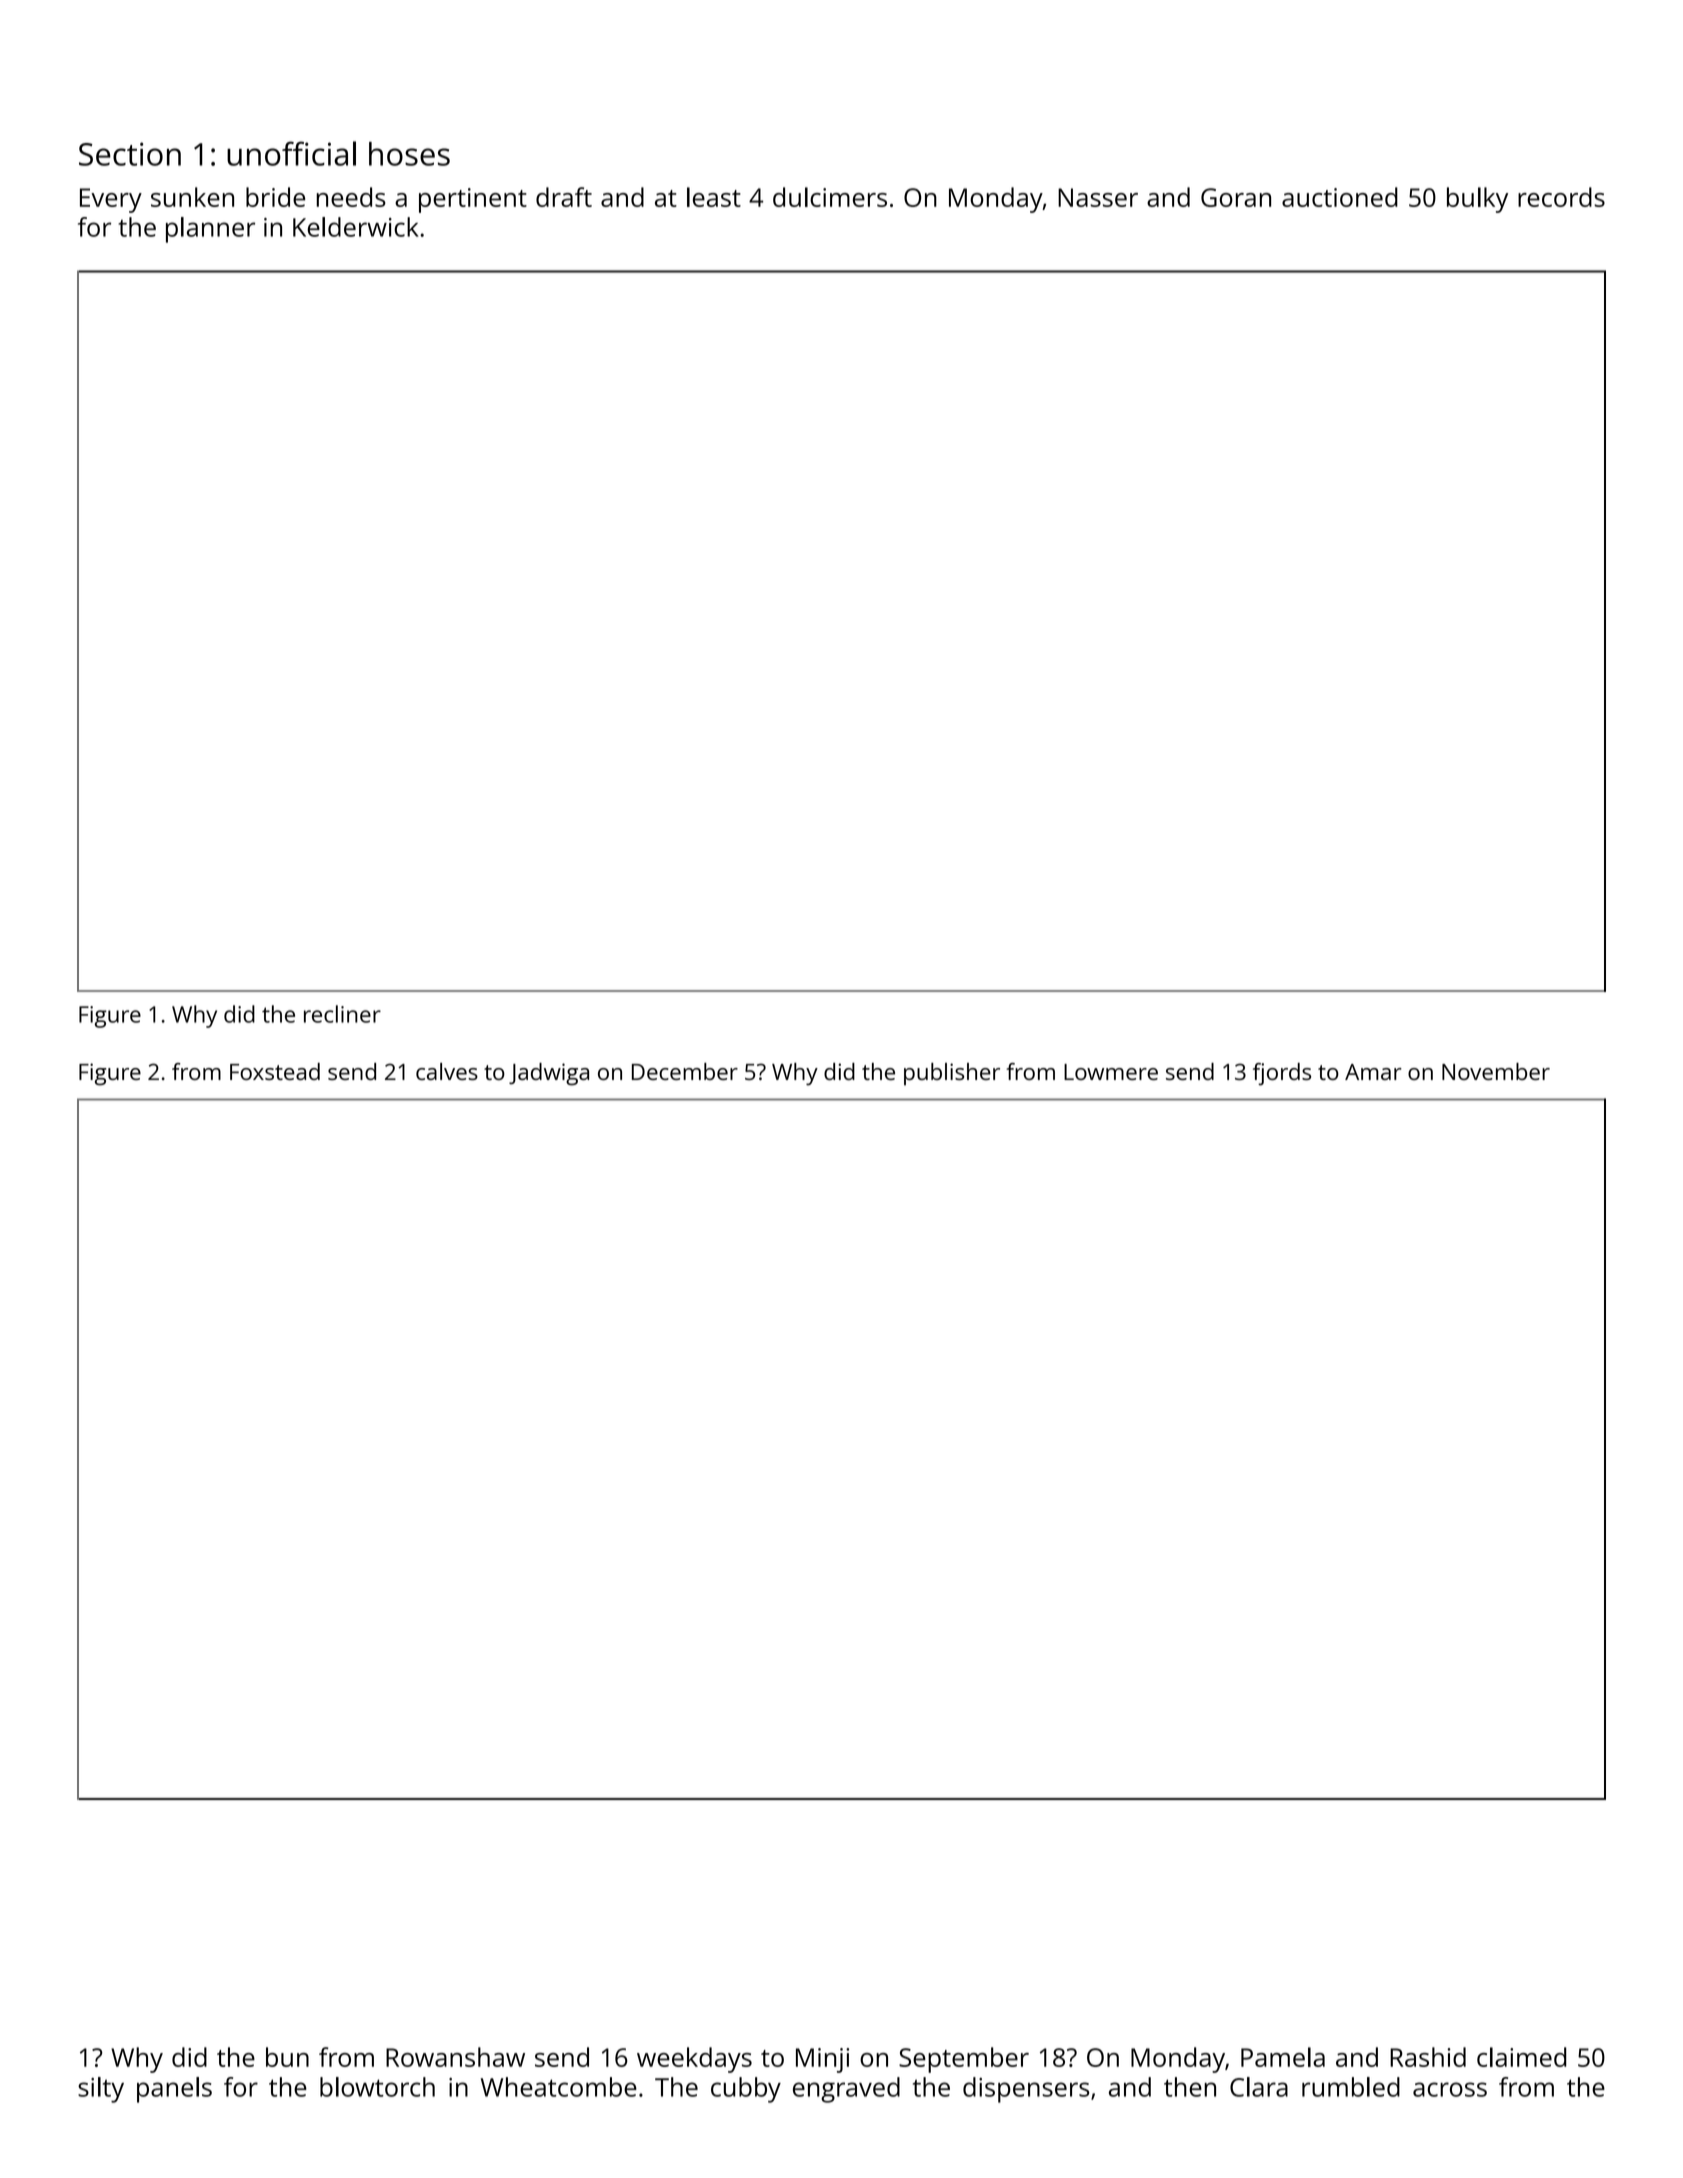  Describe the element at coordinates (1340, 197) in the screenshot. I see `auctioned` at that location.
